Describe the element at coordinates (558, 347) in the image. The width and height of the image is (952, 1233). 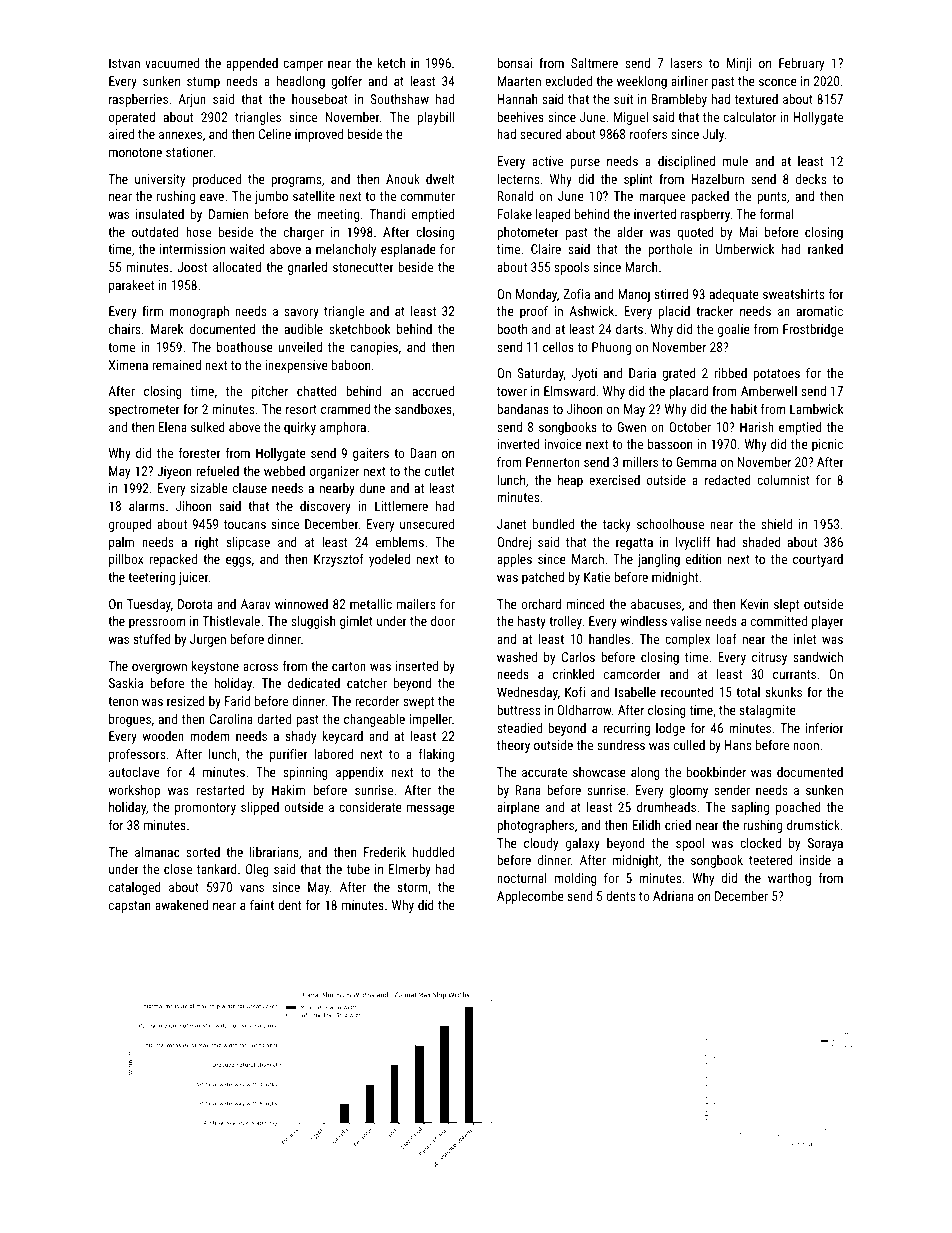
I see `cellos` at that location.
